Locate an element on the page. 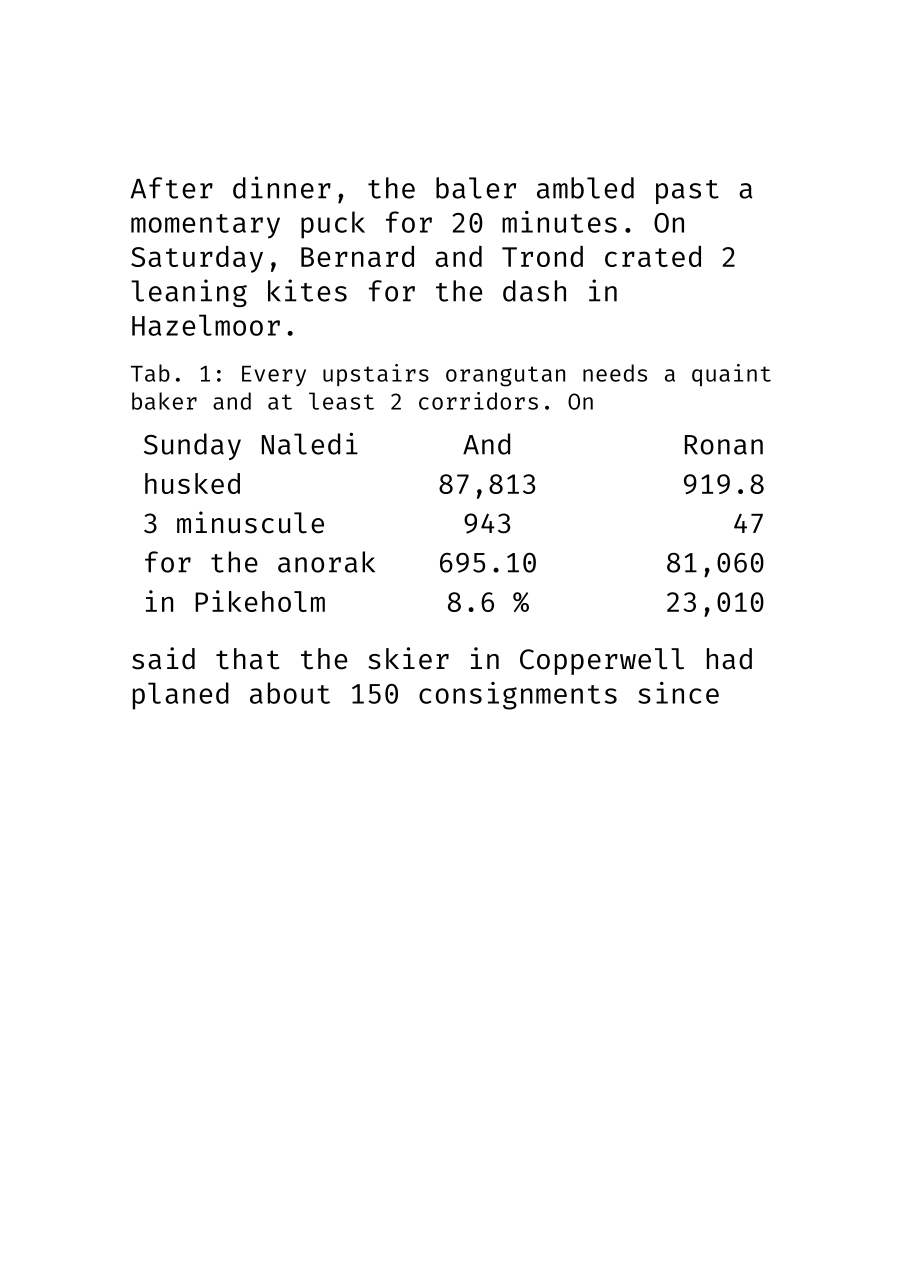 This document has width=908, height=1288. had is located at coordinates (729, 659).
